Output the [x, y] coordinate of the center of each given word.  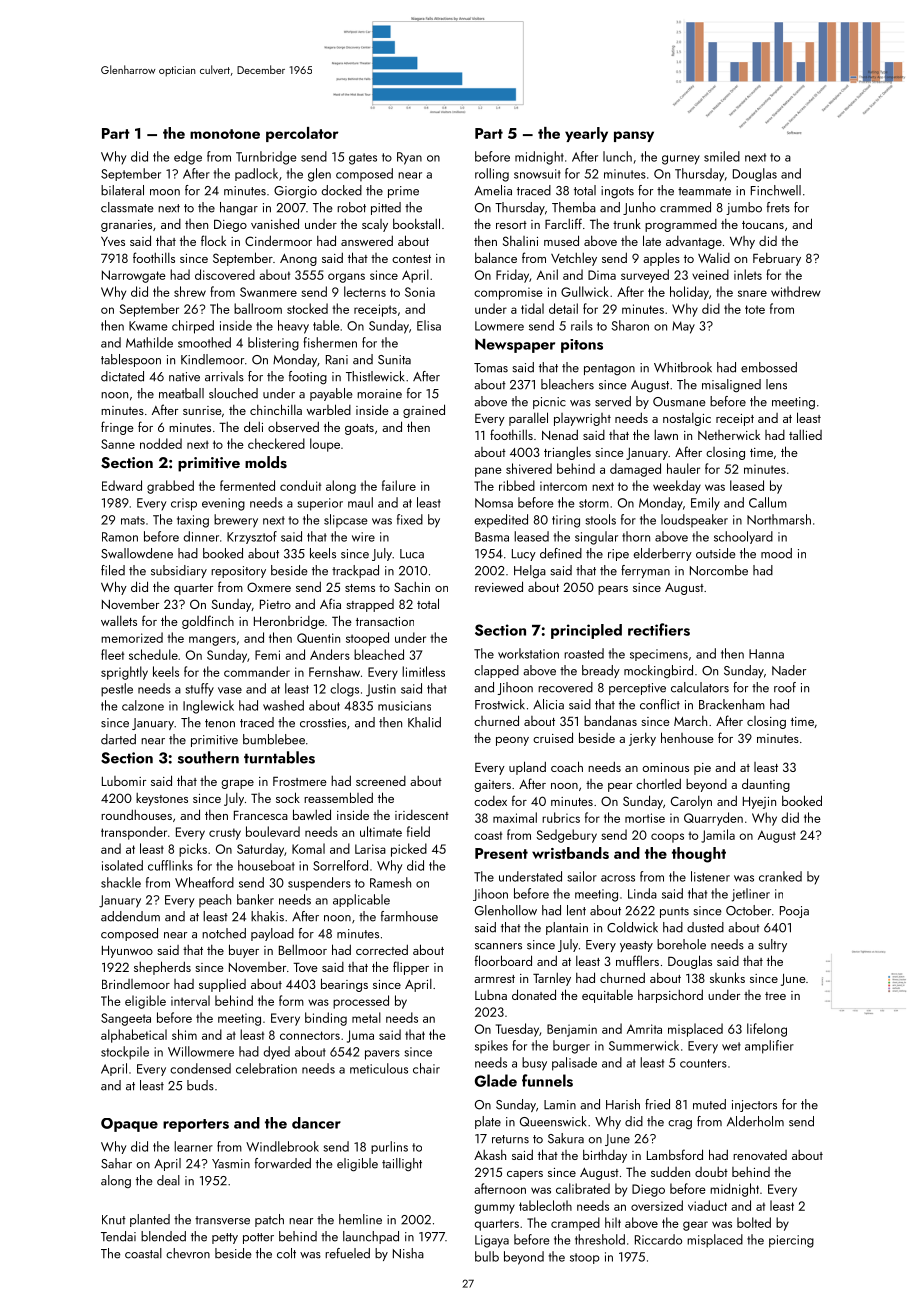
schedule [153, 654]
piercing [791, 1241]
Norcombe [719, 570]
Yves [113, 241]
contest [411, 259]
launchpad [371, 1237]
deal [168, 1180]
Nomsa [494, 503]
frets [778, 207]
